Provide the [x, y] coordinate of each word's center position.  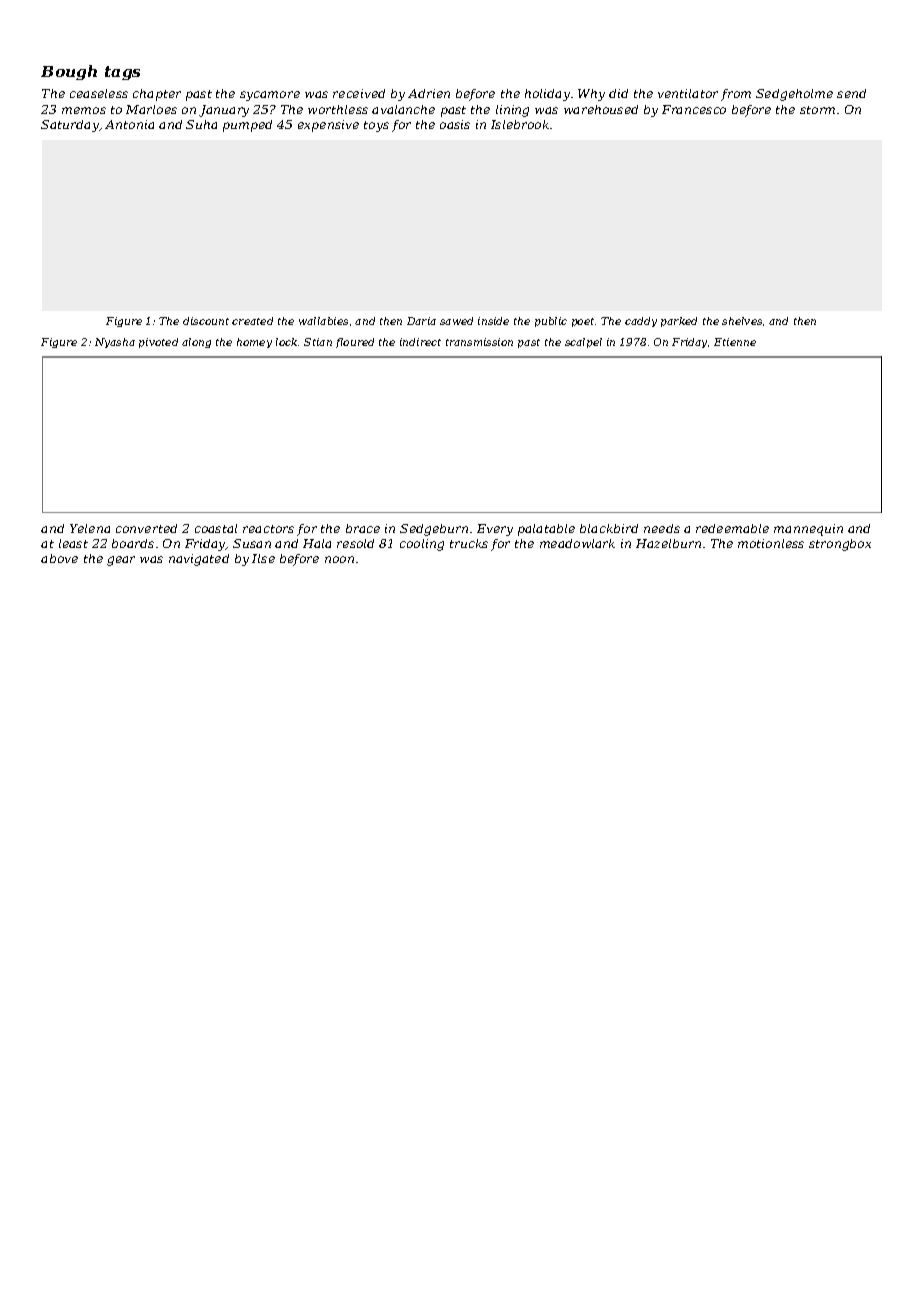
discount [206, 321]
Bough [69, 72]
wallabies [323, 321]
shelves [742, 321]
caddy [641, 322]
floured [355, 343]
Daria [421, 321]
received [359, 93]
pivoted [158, 343]
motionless [771, 543]
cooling [422, 545]
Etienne [735, 342]
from [736, 95]
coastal [216, 528]
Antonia [129, 124]
